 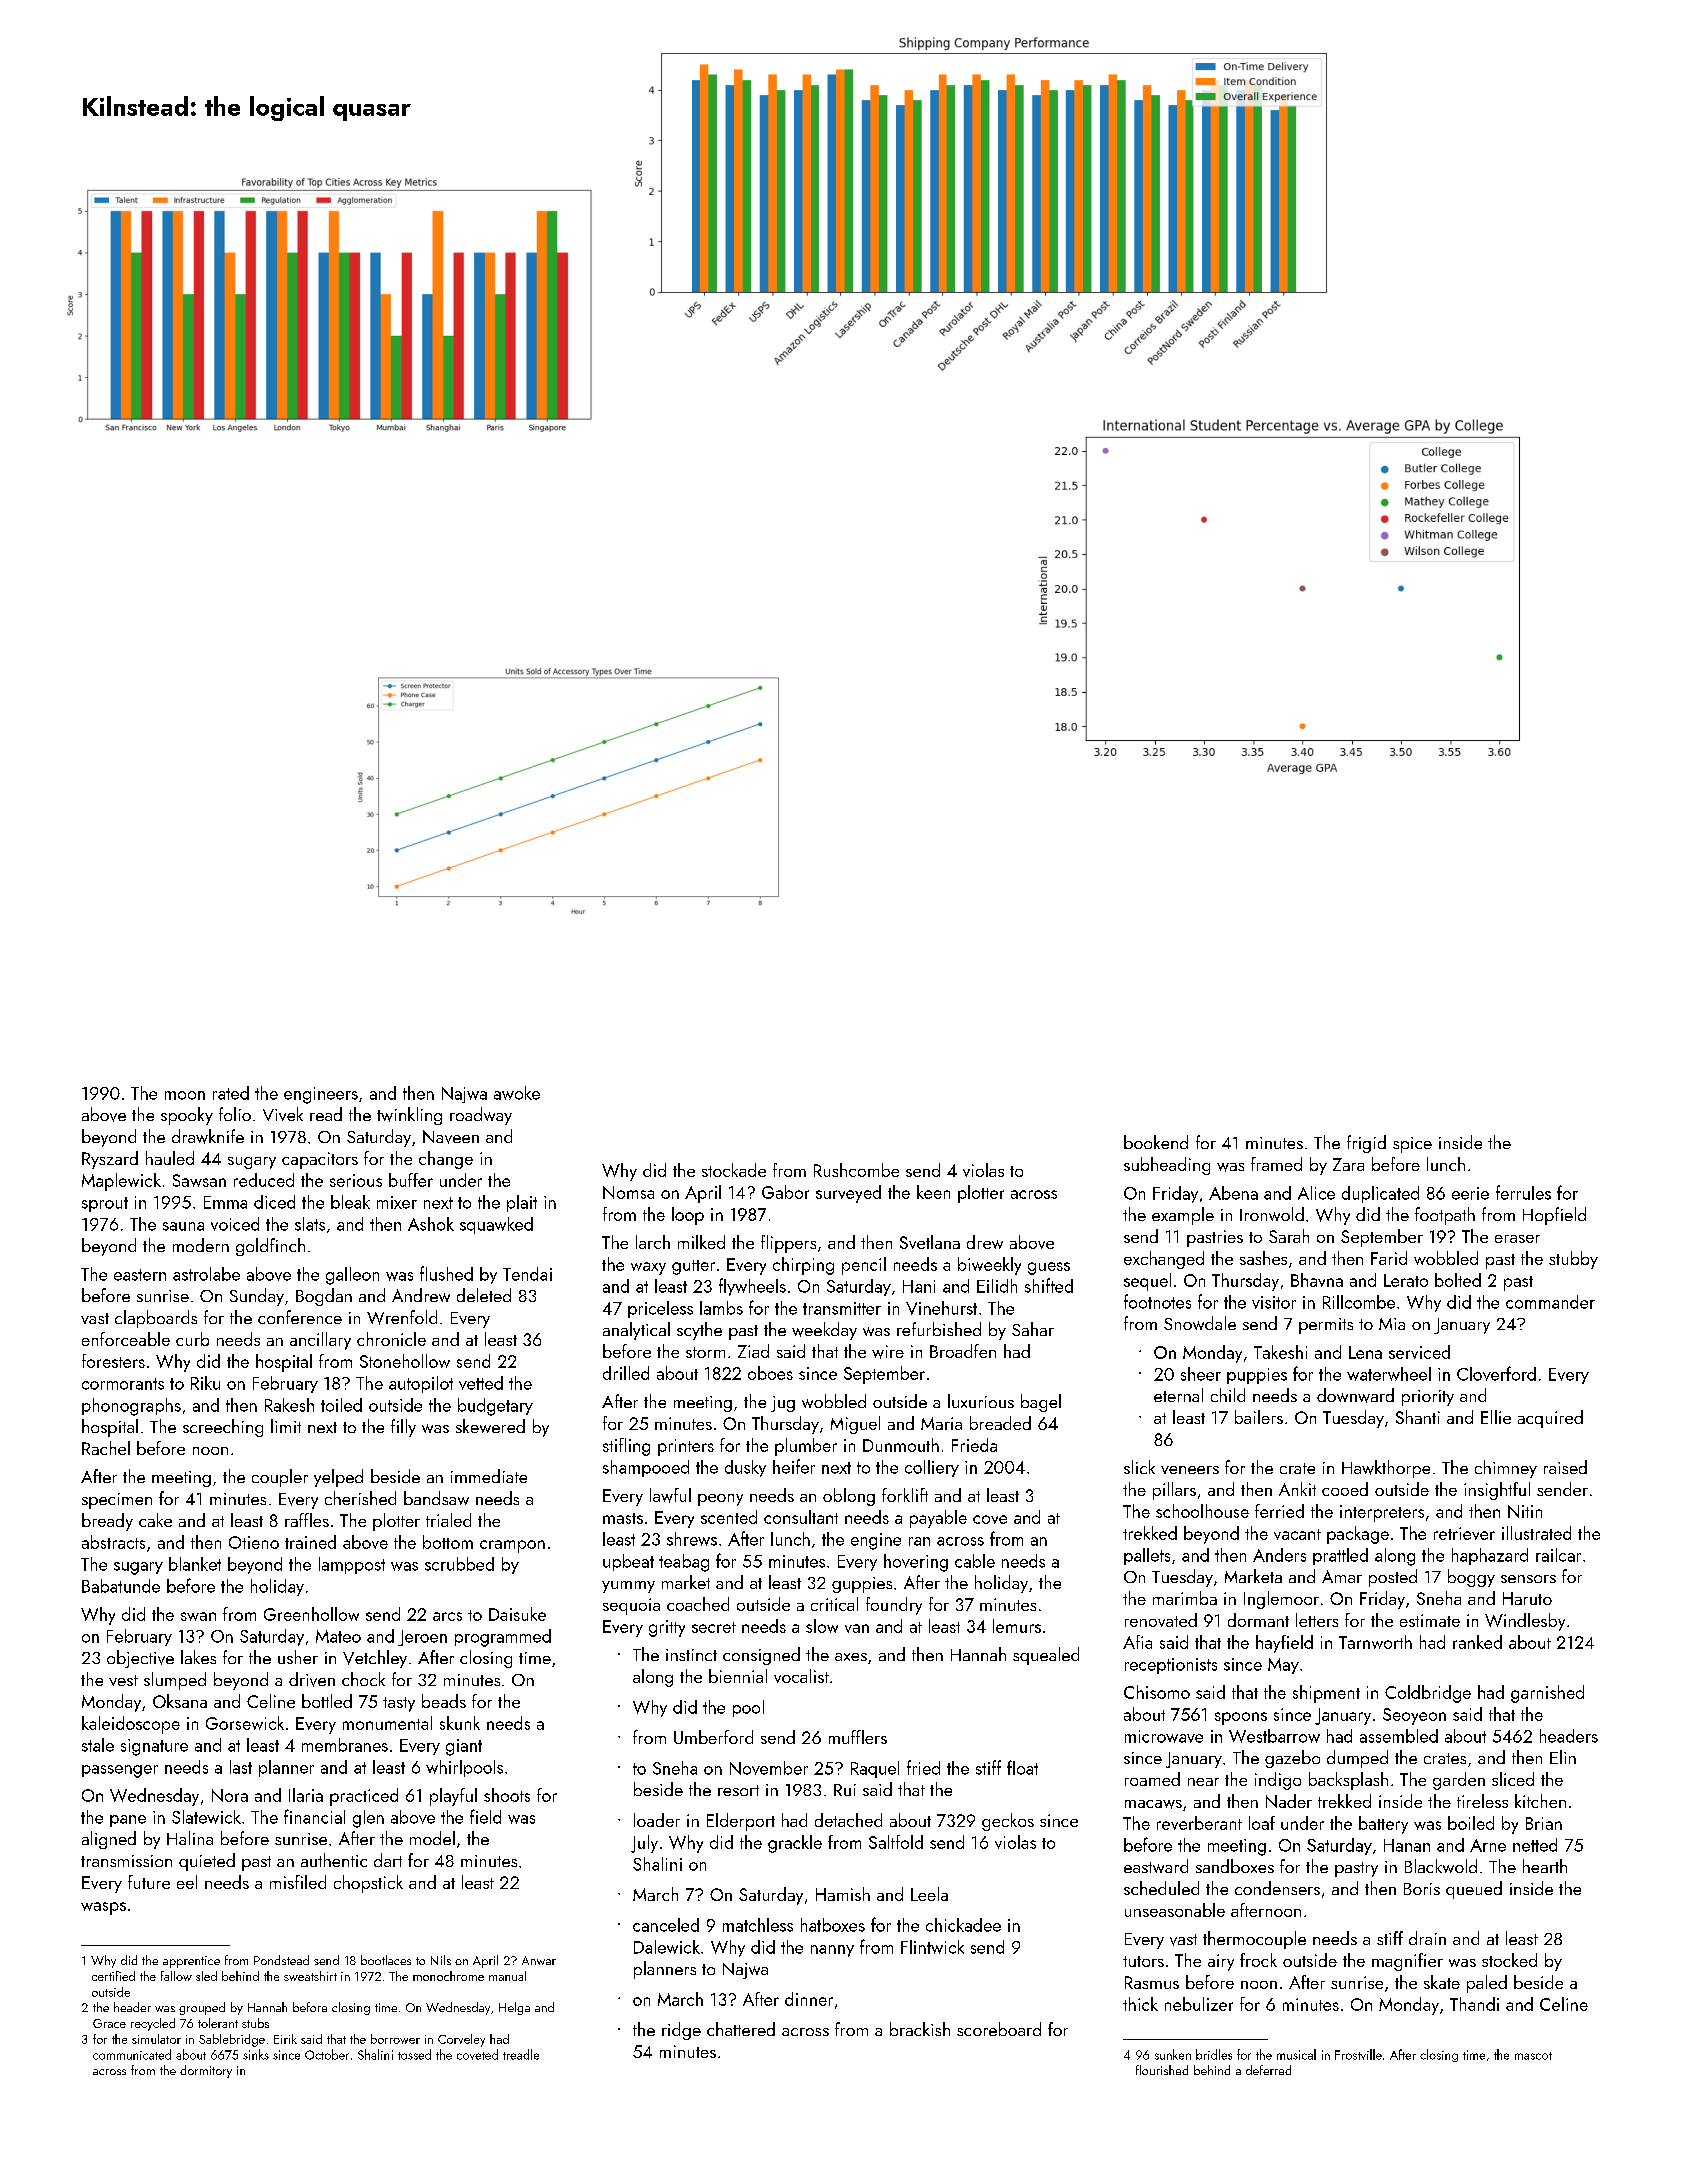 I want to click on roadway, so click(x=481, y=1116).
